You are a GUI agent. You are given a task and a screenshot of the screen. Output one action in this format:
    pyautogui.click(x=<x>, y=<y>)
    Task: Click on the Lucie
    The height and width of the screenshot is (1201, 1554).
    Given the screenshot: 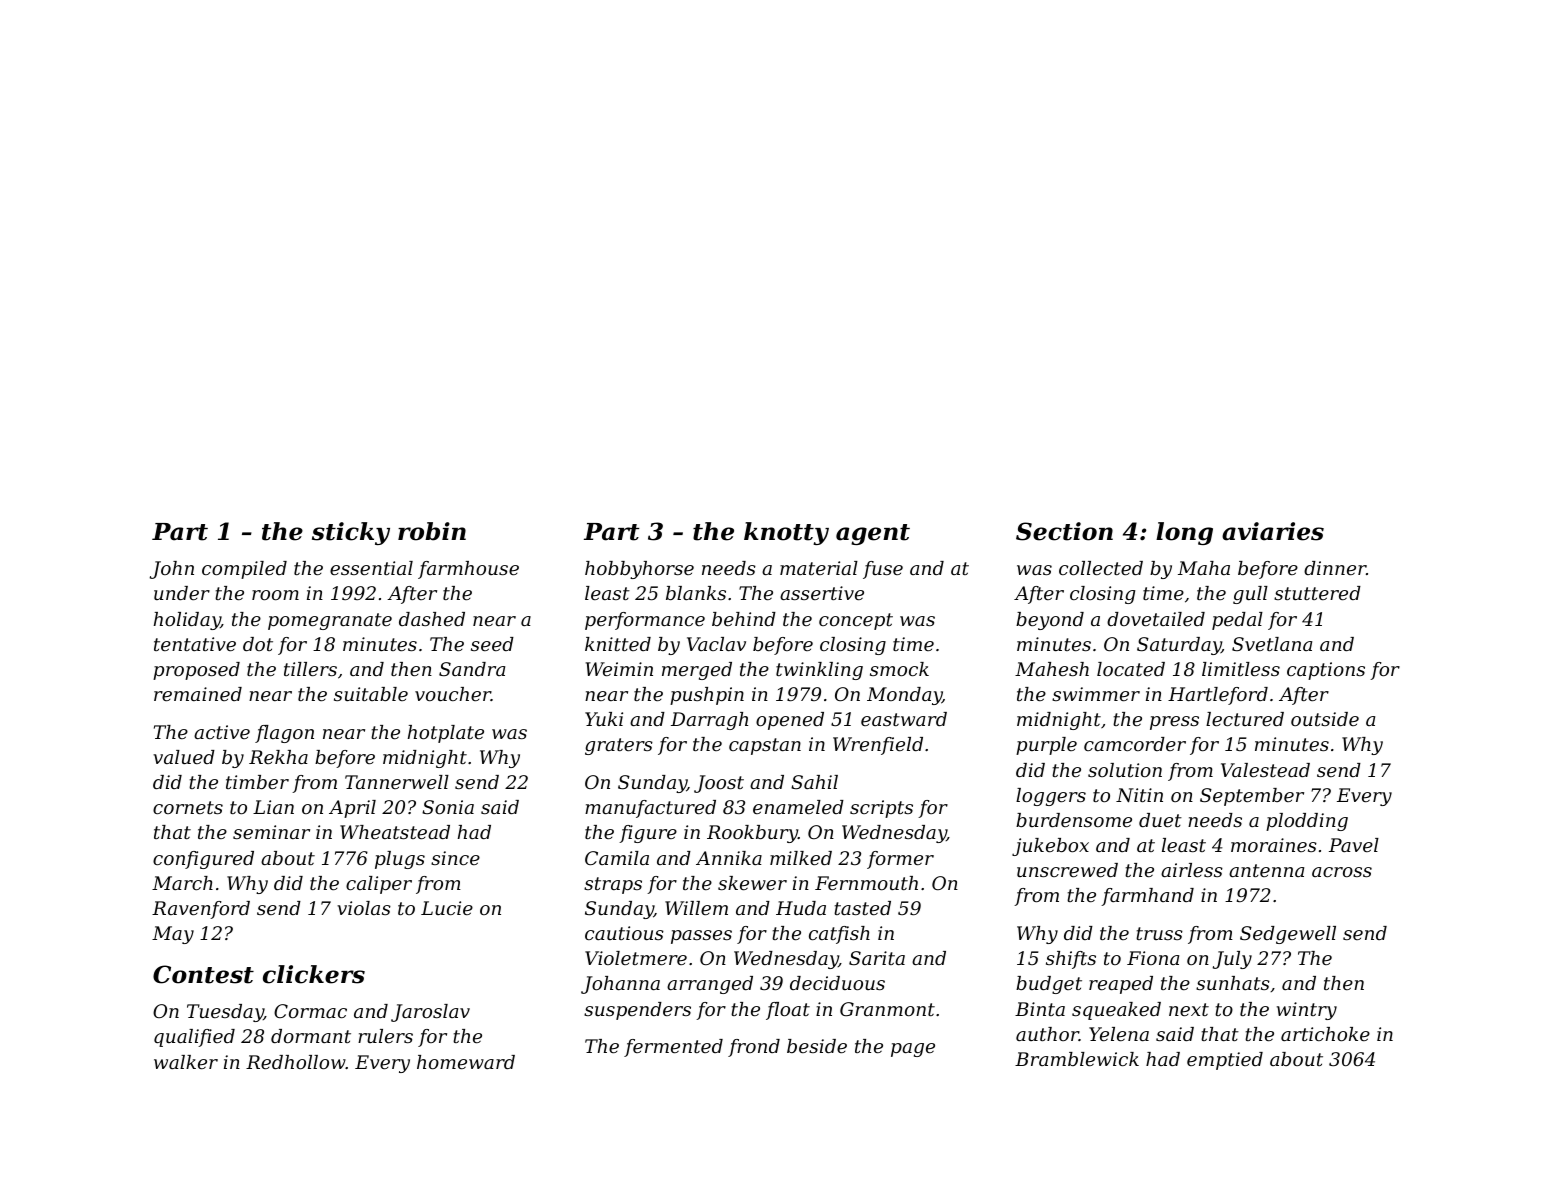 What is the action you would take?
    pyautogui.click(x=447, y=908)
